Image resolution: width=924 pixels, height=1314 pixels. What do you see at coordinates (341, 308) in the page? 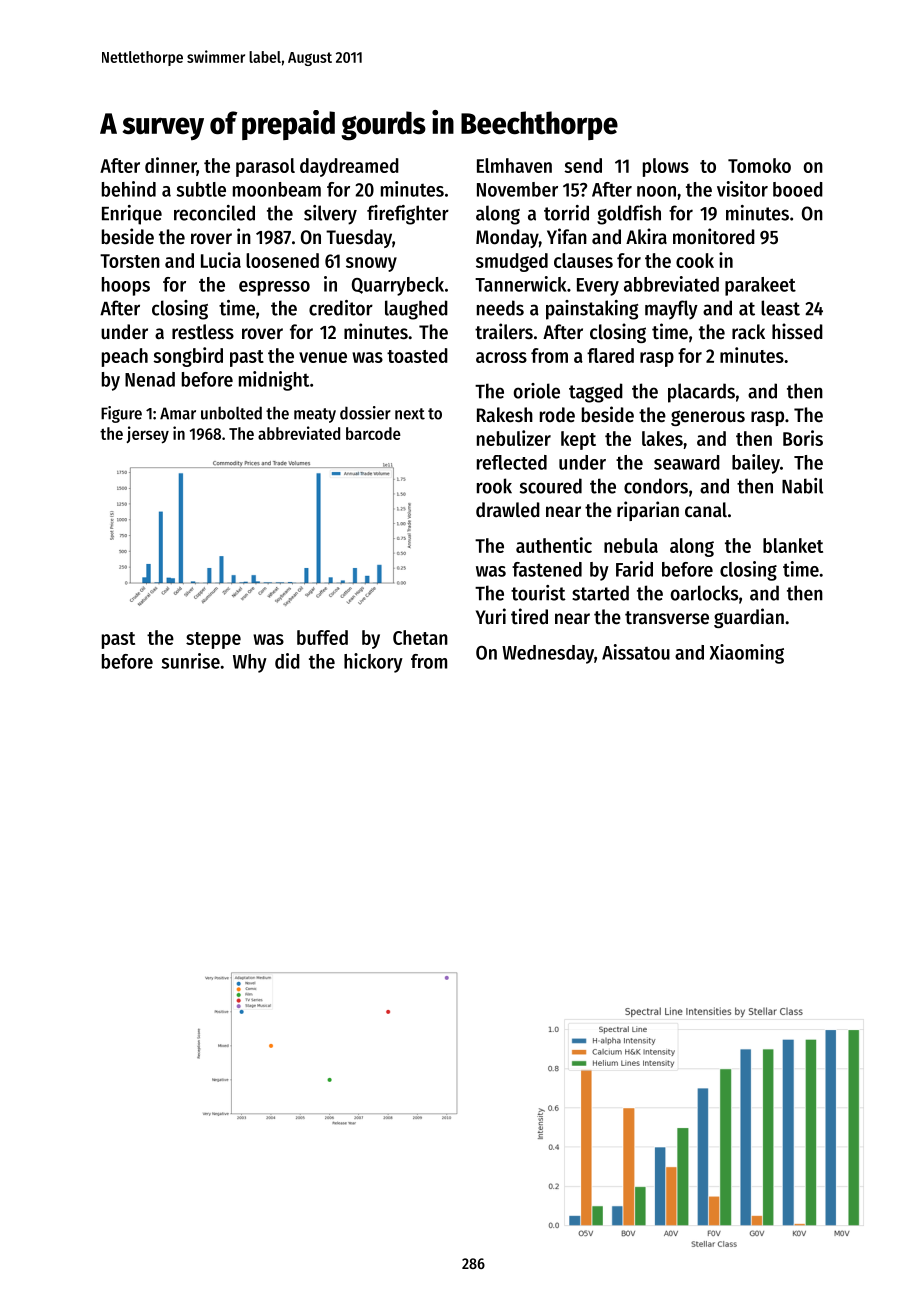
I see `creditor` at bounding box center [341, 308].
